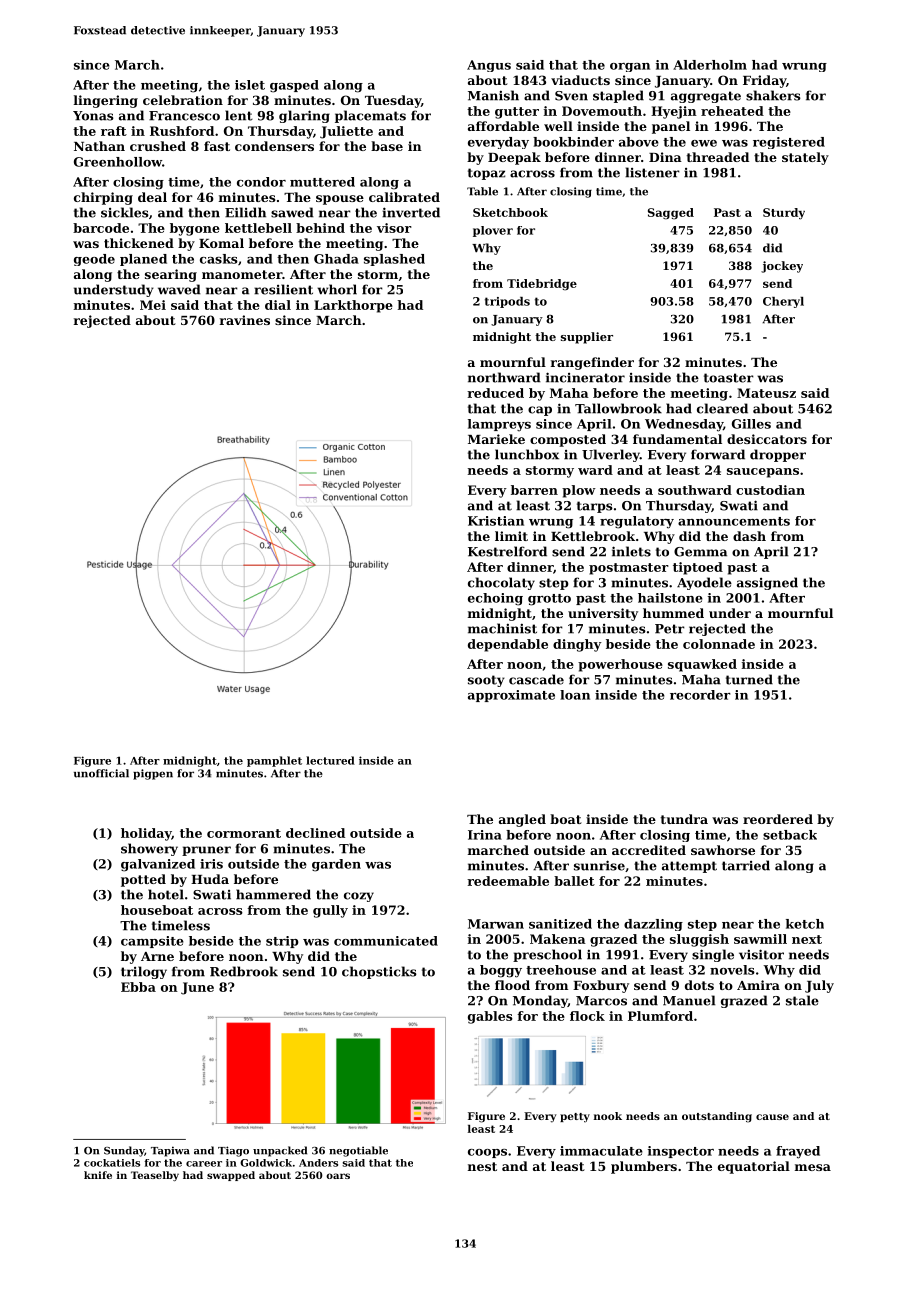 The height and width of the page is (1316, 908). I want to click on Alderholm, so click(710, 65).
